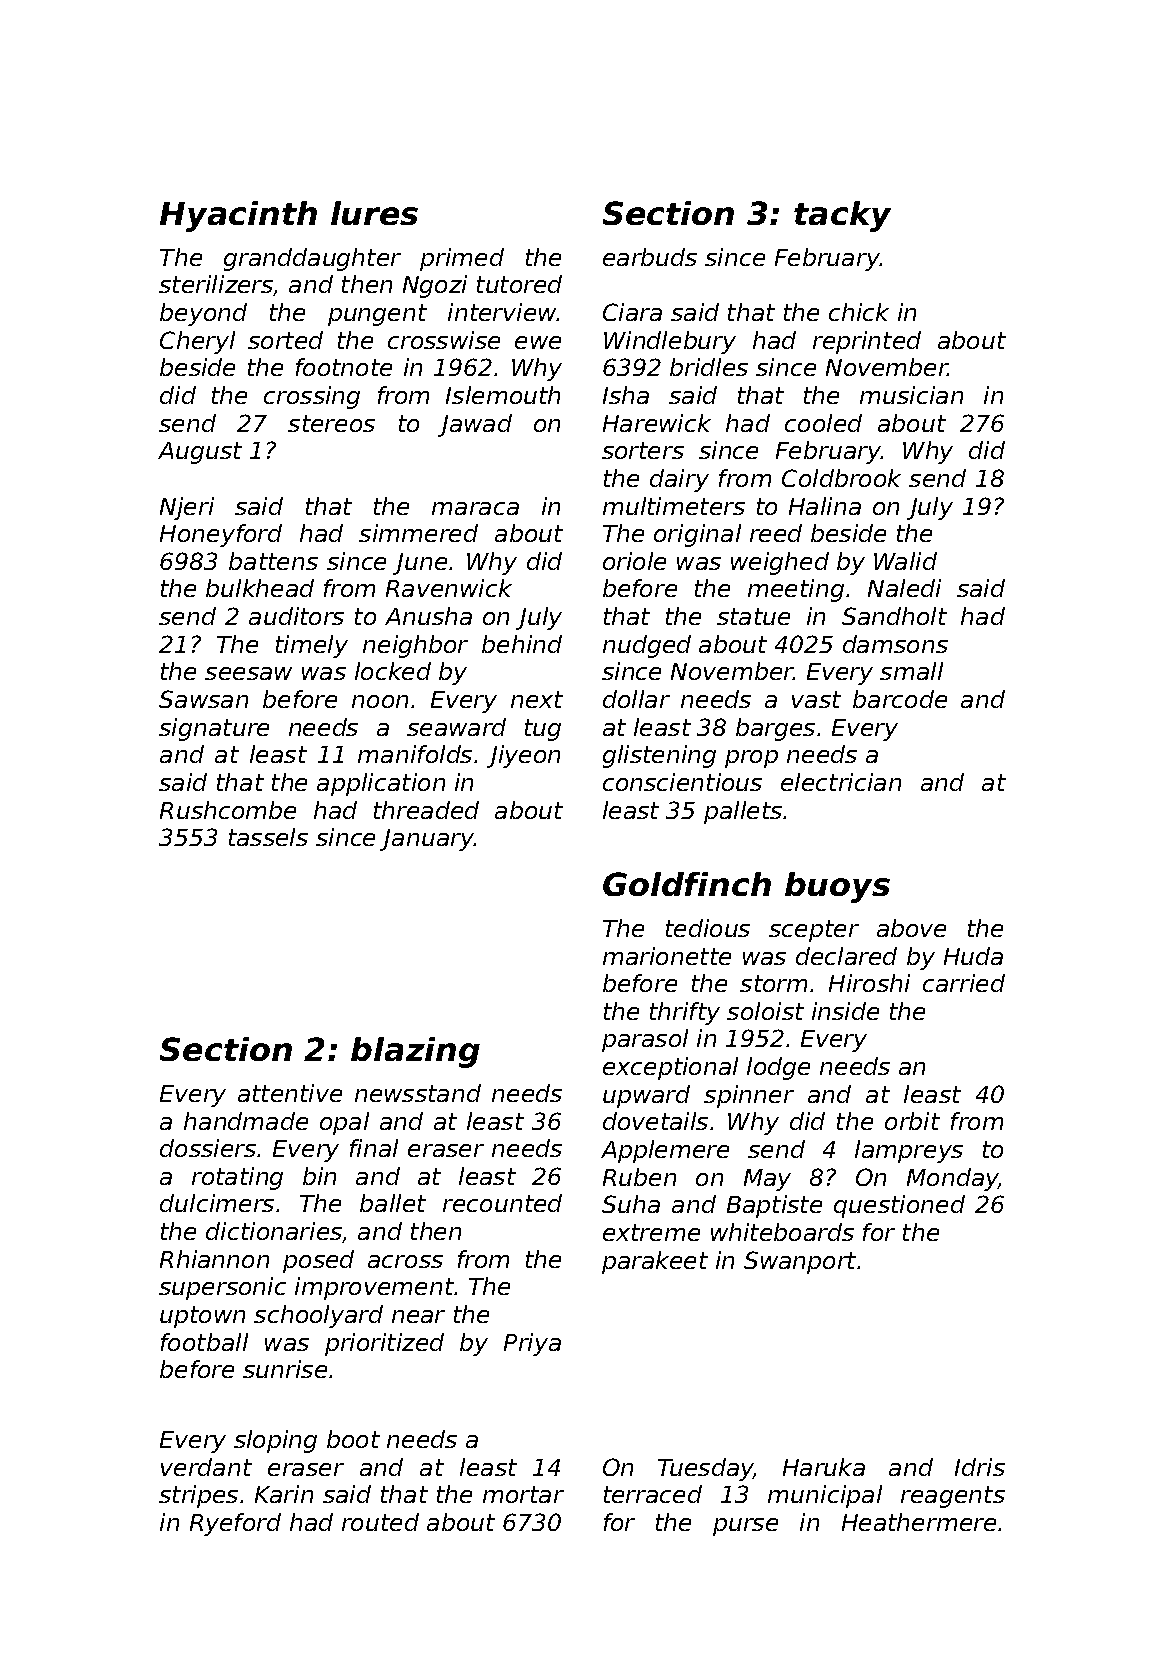 The height and width of the image is (1654, 1165). Describe the element at coordinates (814, 931) in the image. I see `scepter` at that location.
